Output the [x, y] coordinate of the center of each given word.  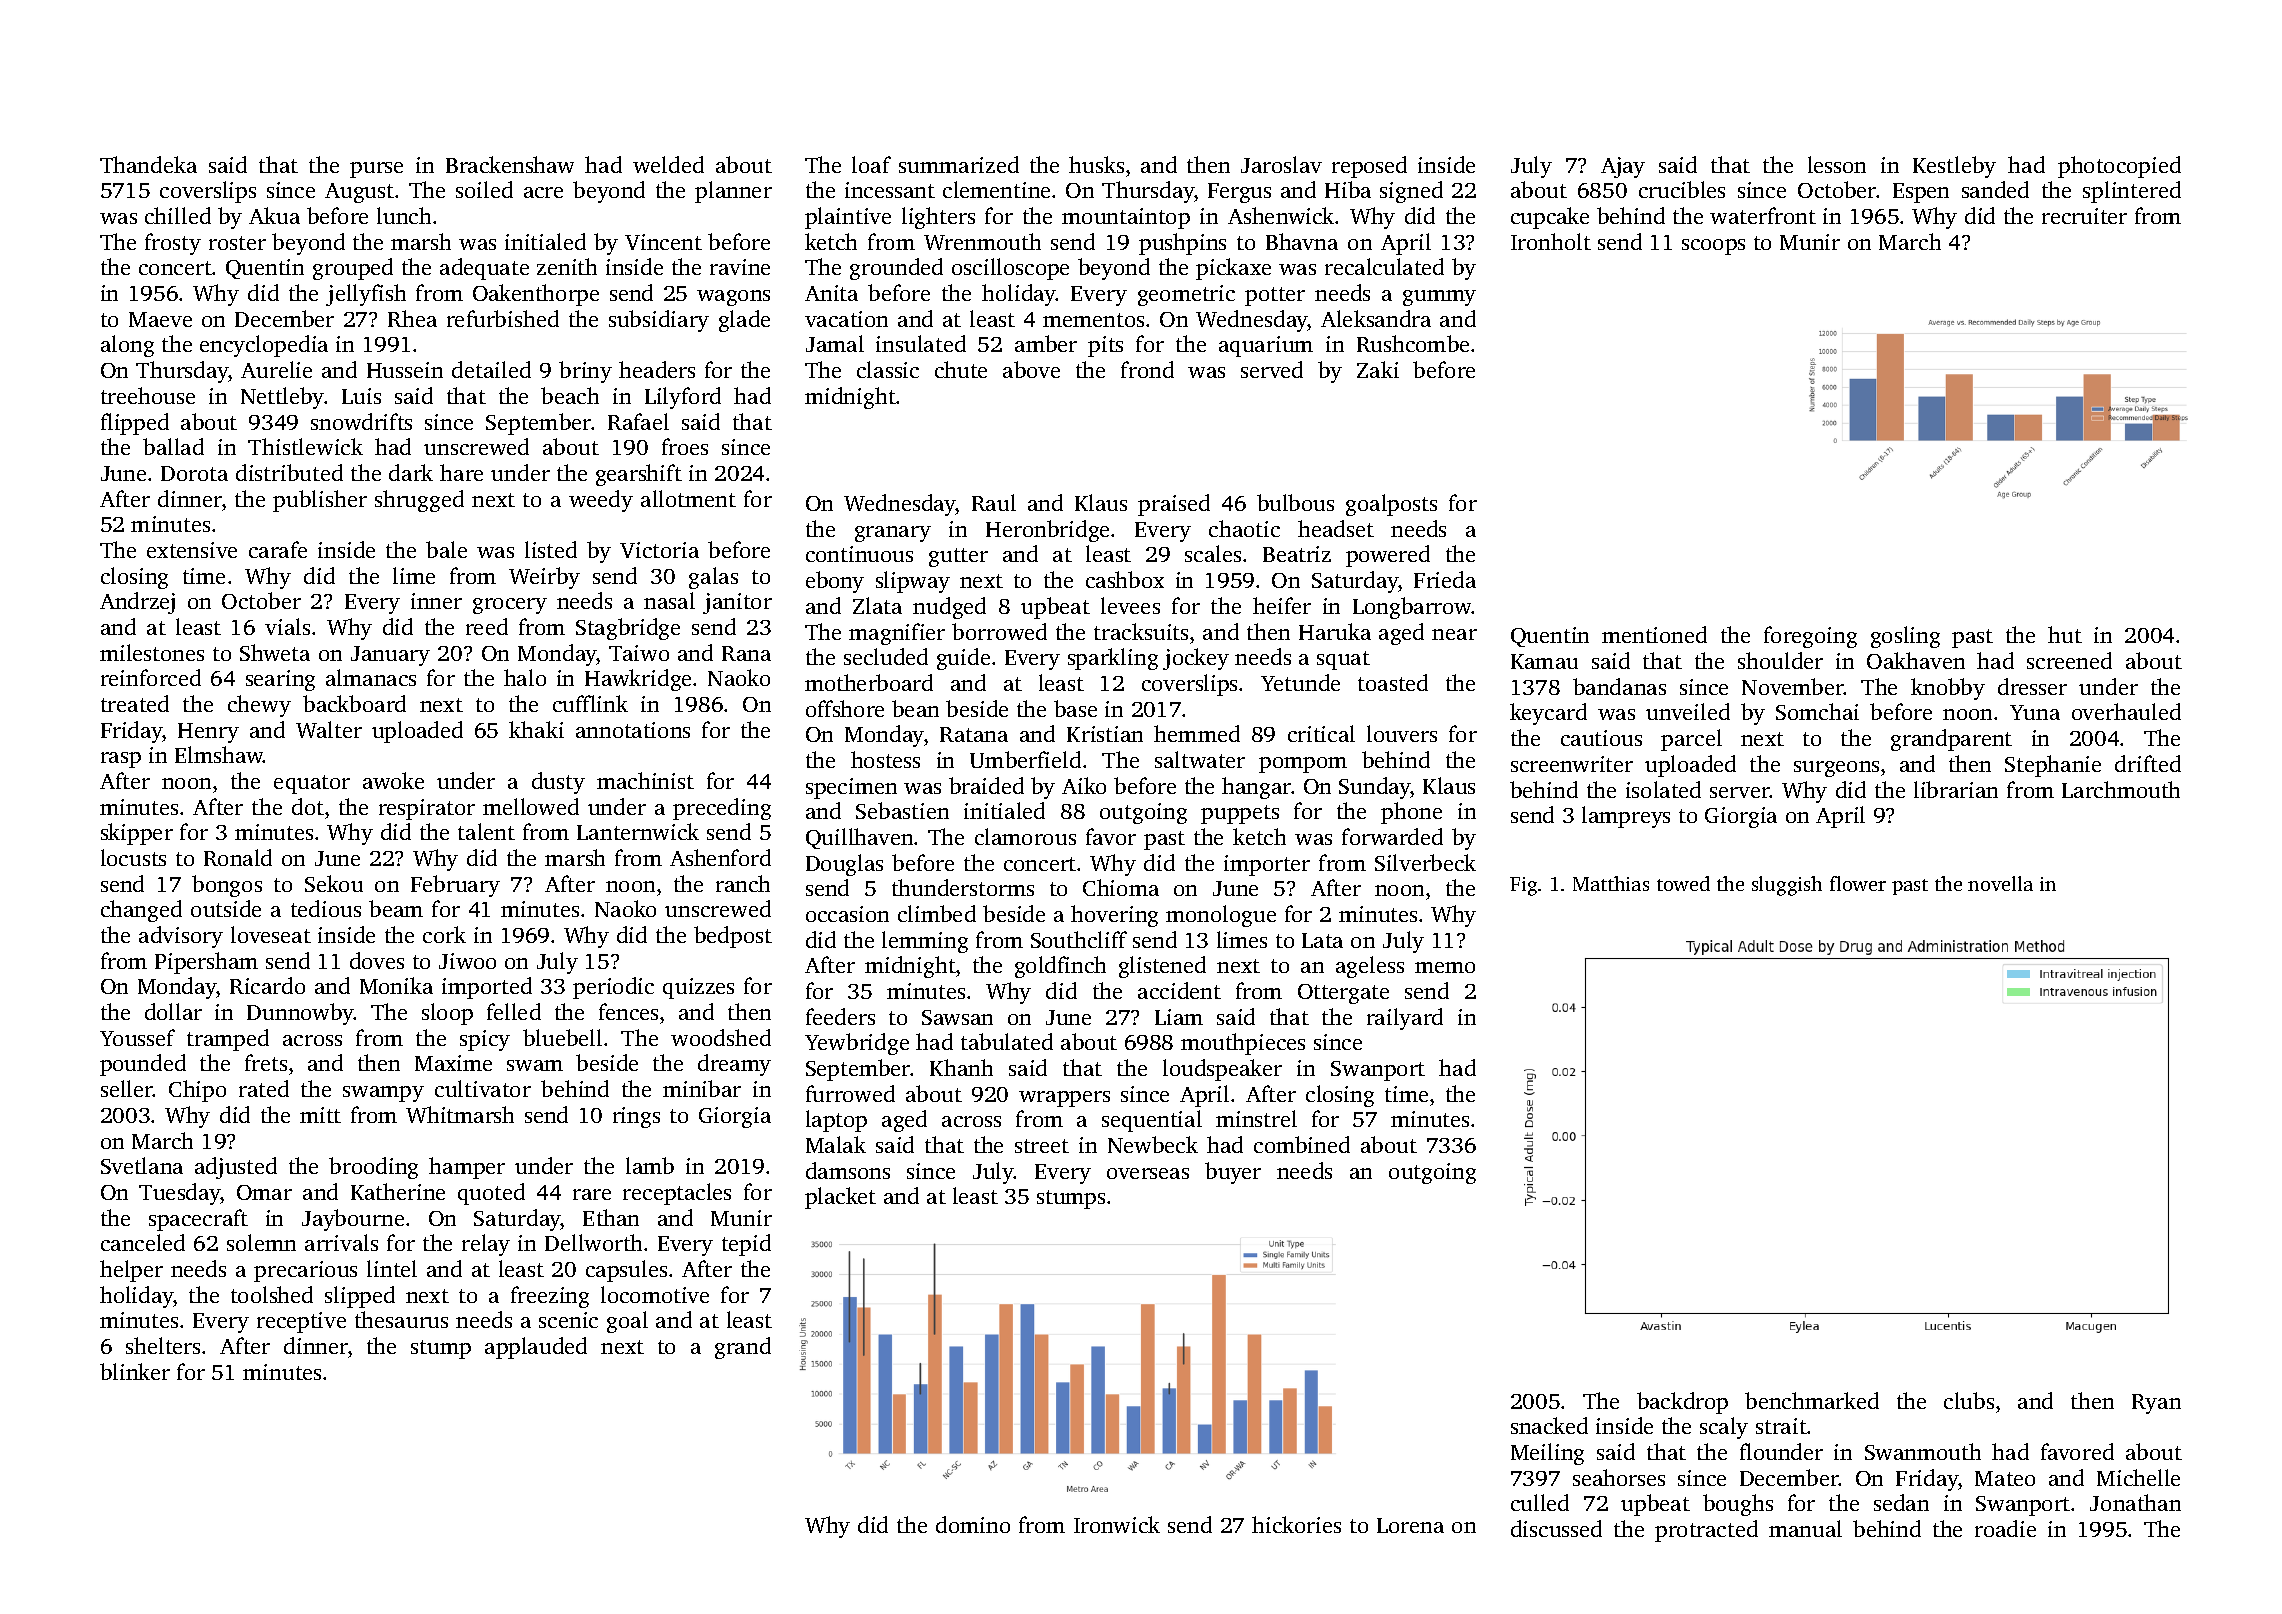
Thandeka [148, 164]
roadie [2005, 1528]
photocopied [2119, 167]
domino [973, 1524]
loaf [871, 164]
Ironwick [1117, 1524]
